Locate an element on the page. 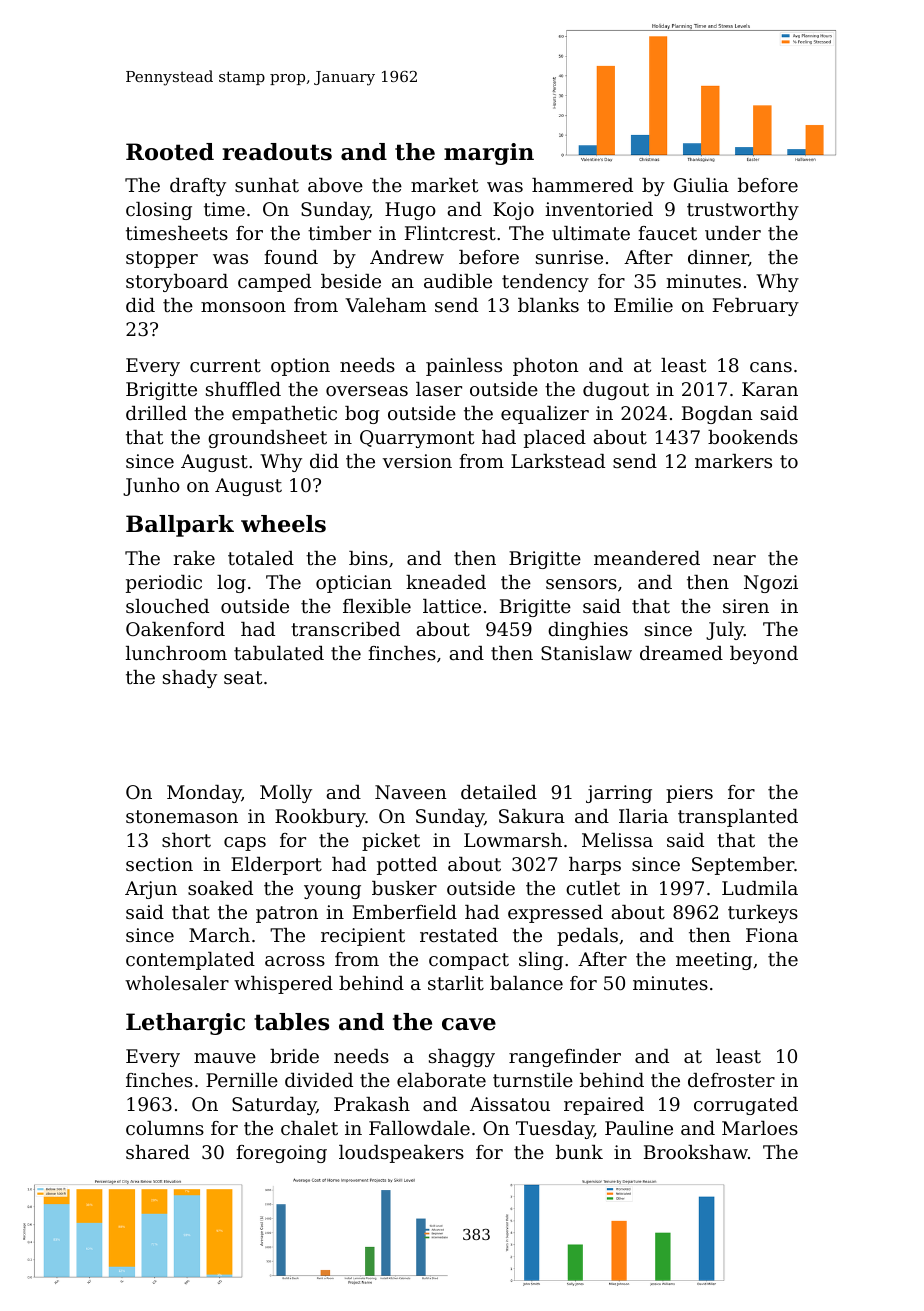 Image resolution: width=924 pixels, height=1311 pixels. sling is located at coordinates (541, 961).
